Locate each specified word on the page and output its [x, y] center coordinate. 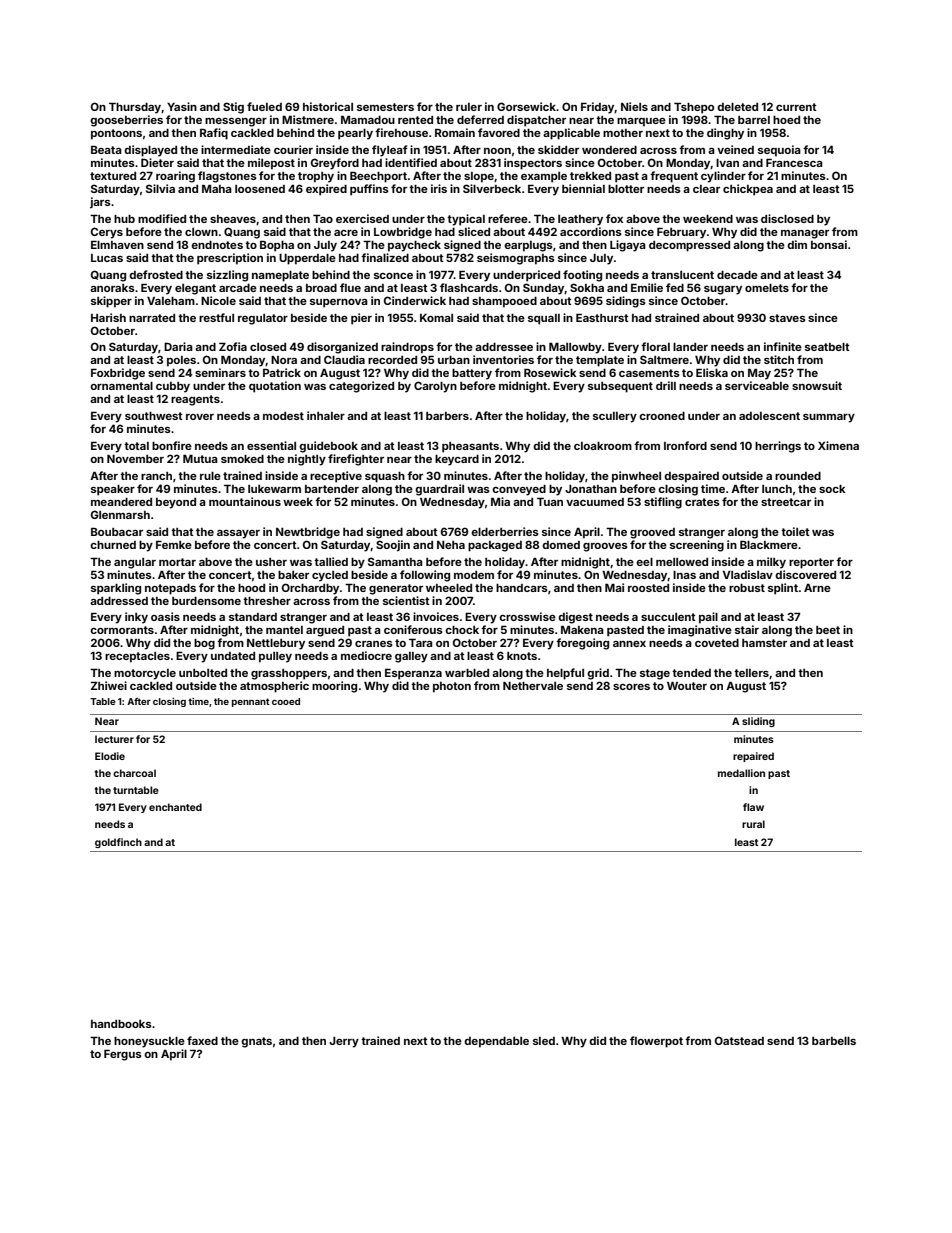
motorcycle [145, 674]
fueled [264, 106]
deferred [480, 119]
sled [544, 1041]
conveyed [519, 490]
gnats [256, 1042]
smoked [242, 459]
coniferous [413, 629]
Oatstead [739, 1040]
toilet [795, 531]
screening [697, 546]
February [681, 233]
